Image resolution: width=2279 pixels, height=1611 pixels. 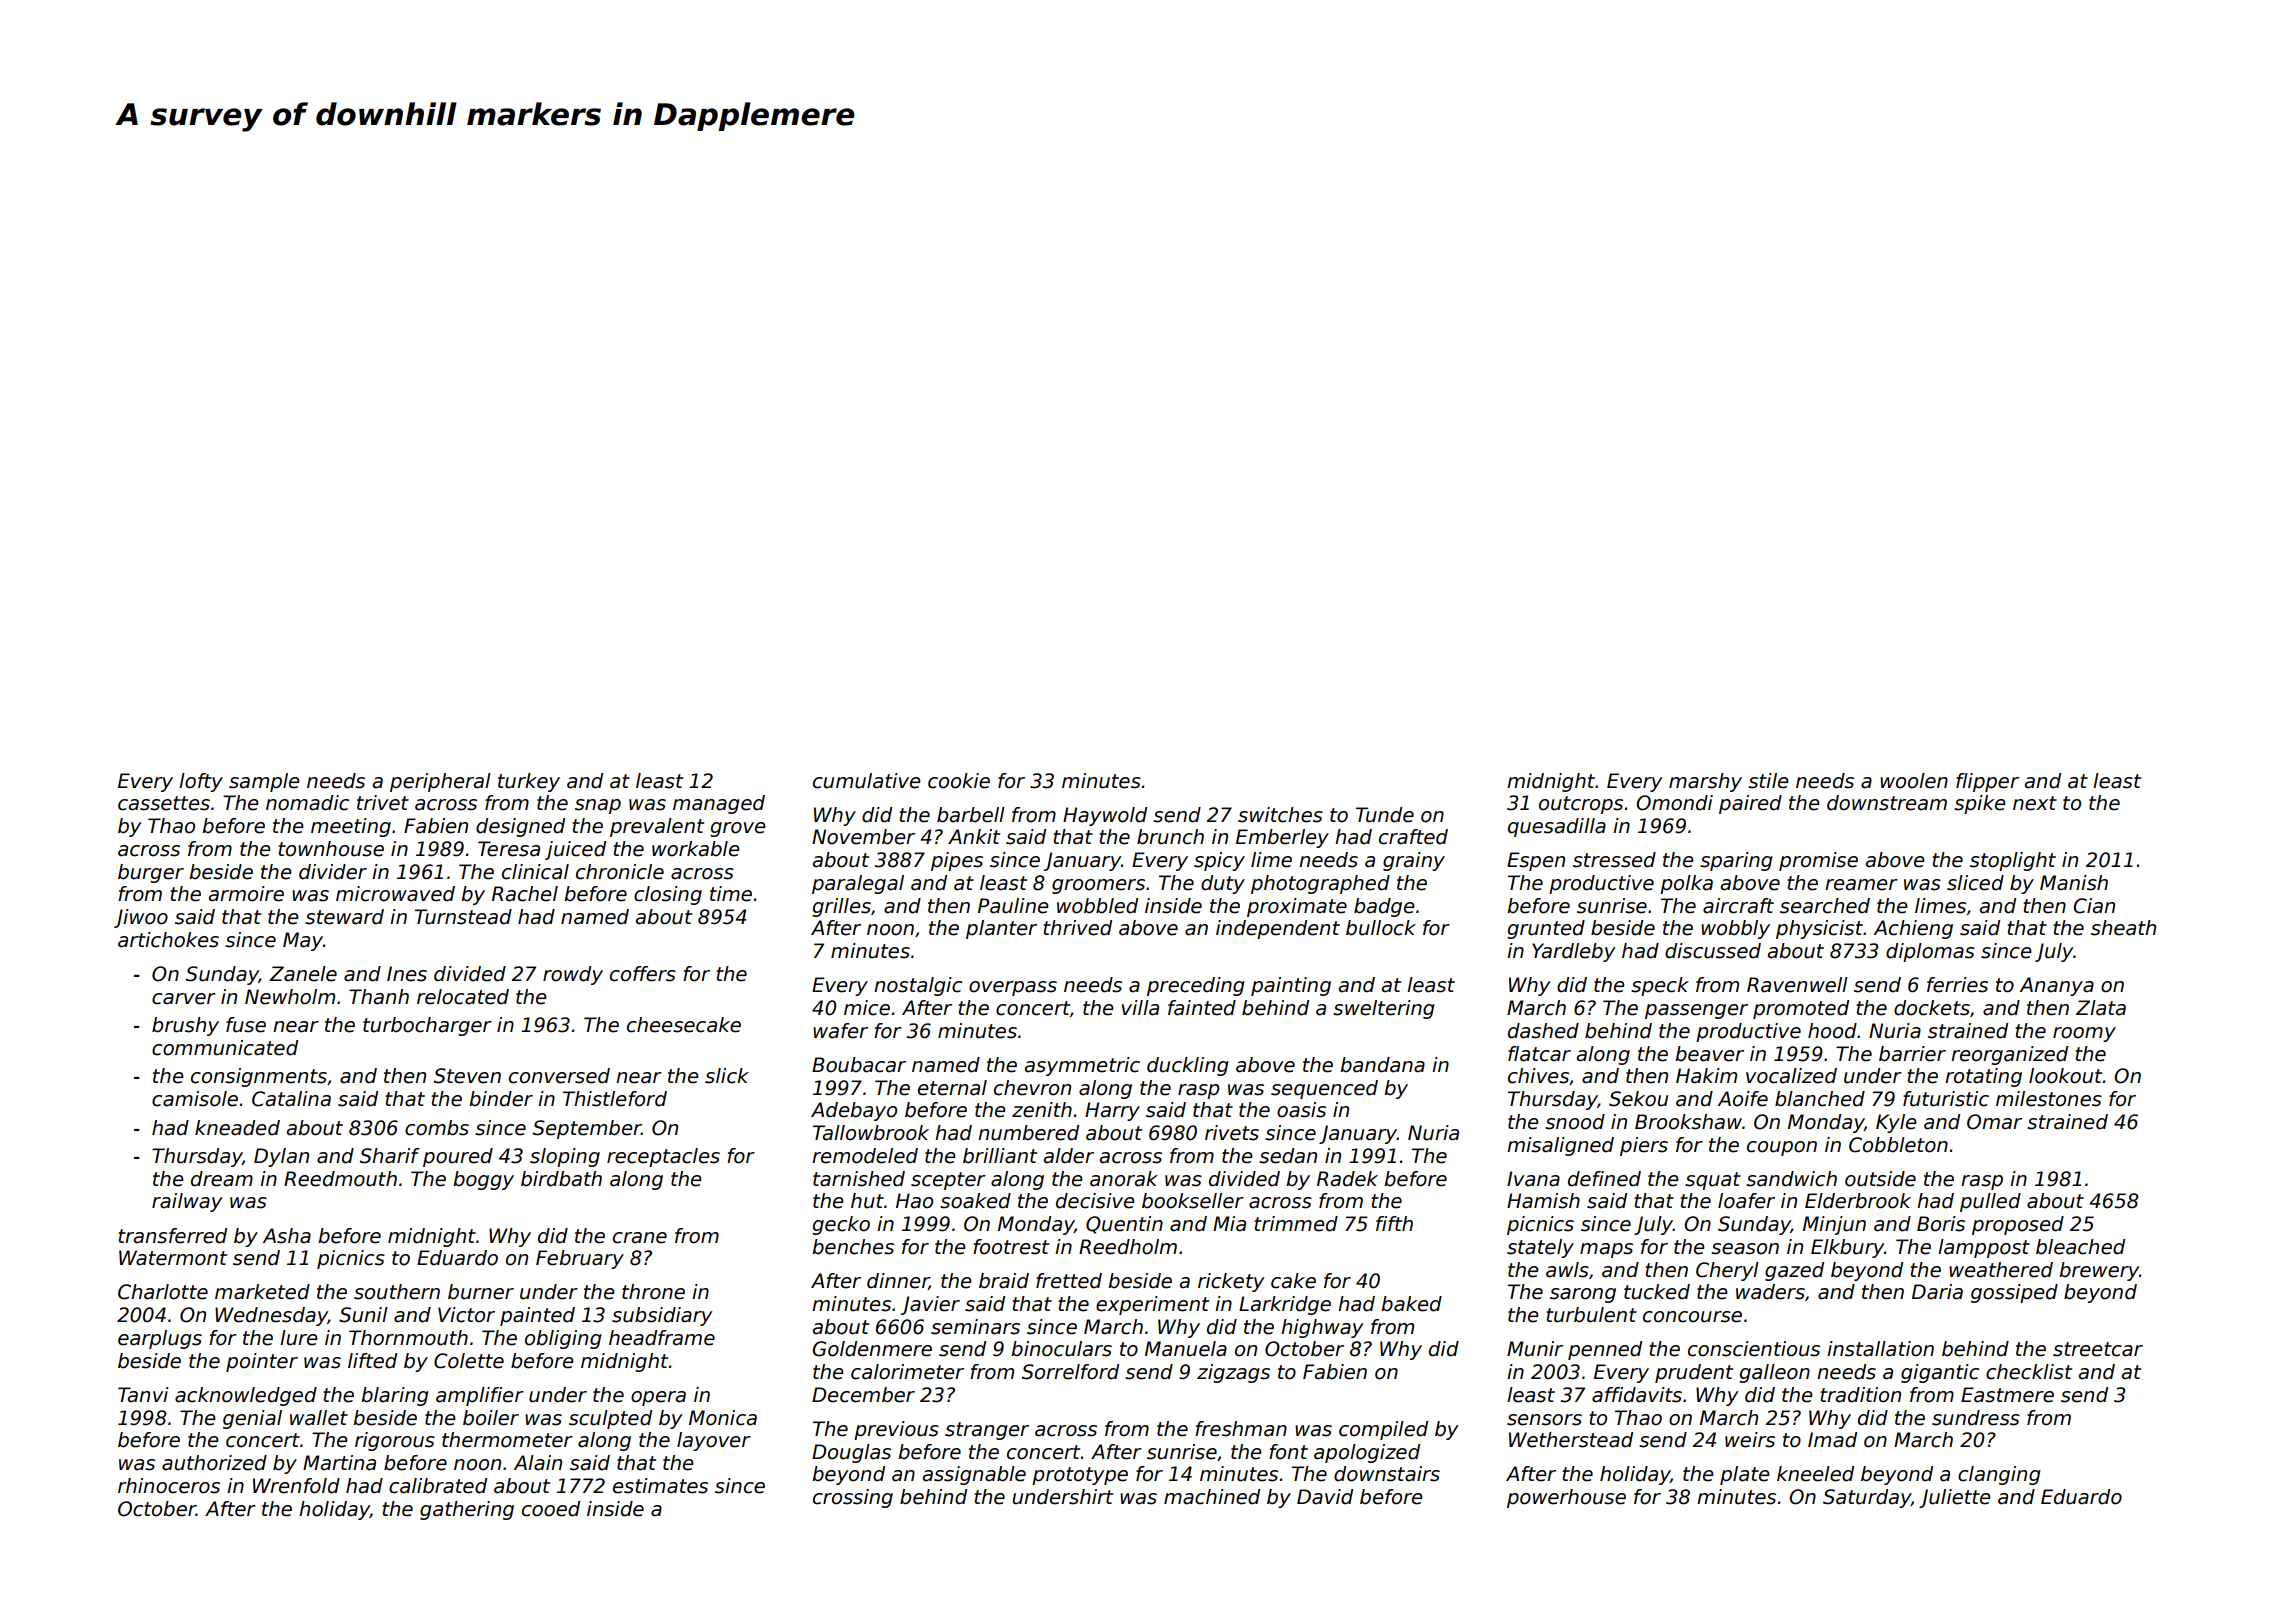 I want to click on marshy, so click(x=1705, y=782).
